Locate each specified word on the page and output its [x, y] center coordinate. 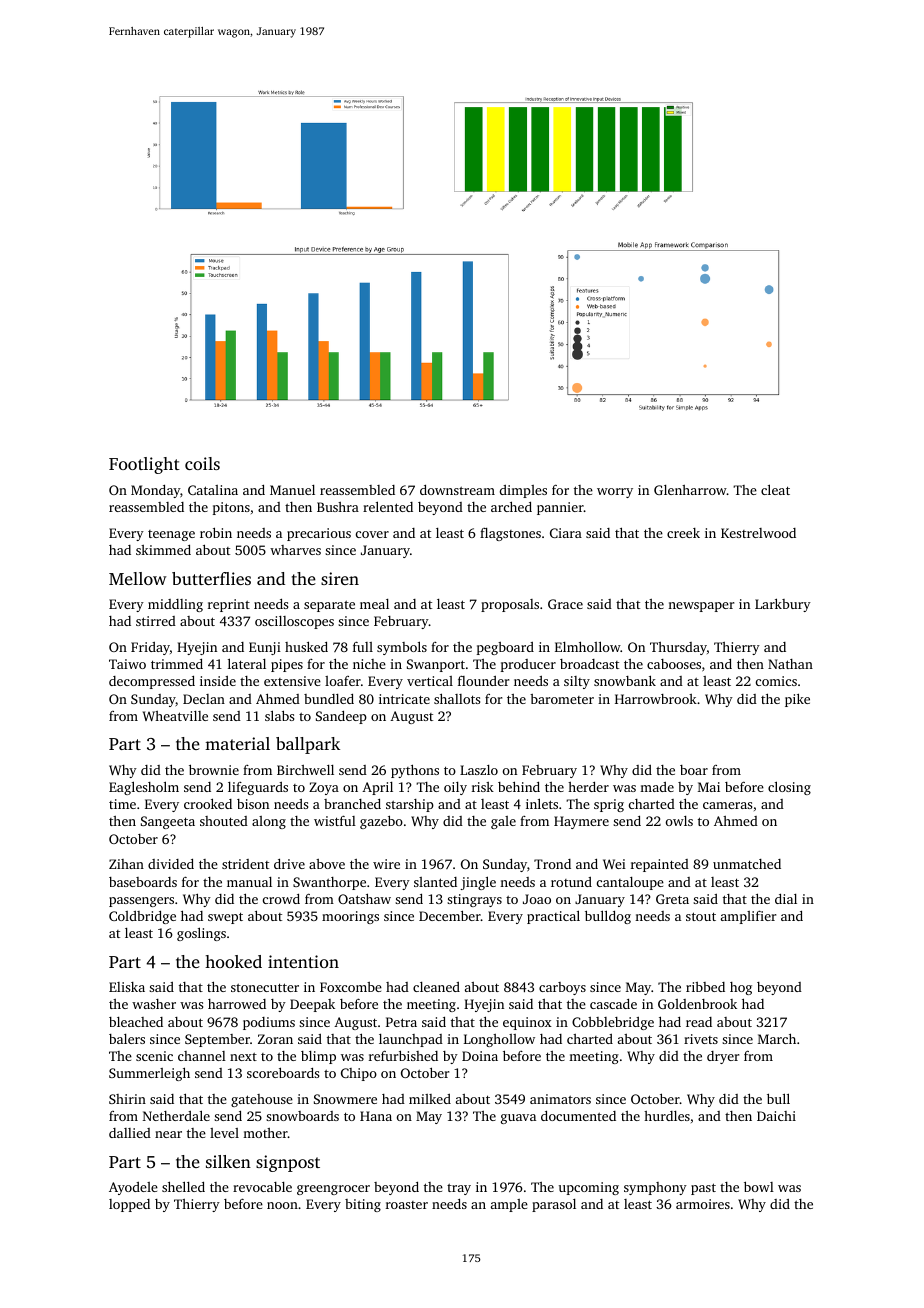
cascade [613, 1004]
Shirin [127, 1099]
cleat [775, 489]
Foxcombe [351, 987]
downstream [457, 490]
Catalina [213, 490]
